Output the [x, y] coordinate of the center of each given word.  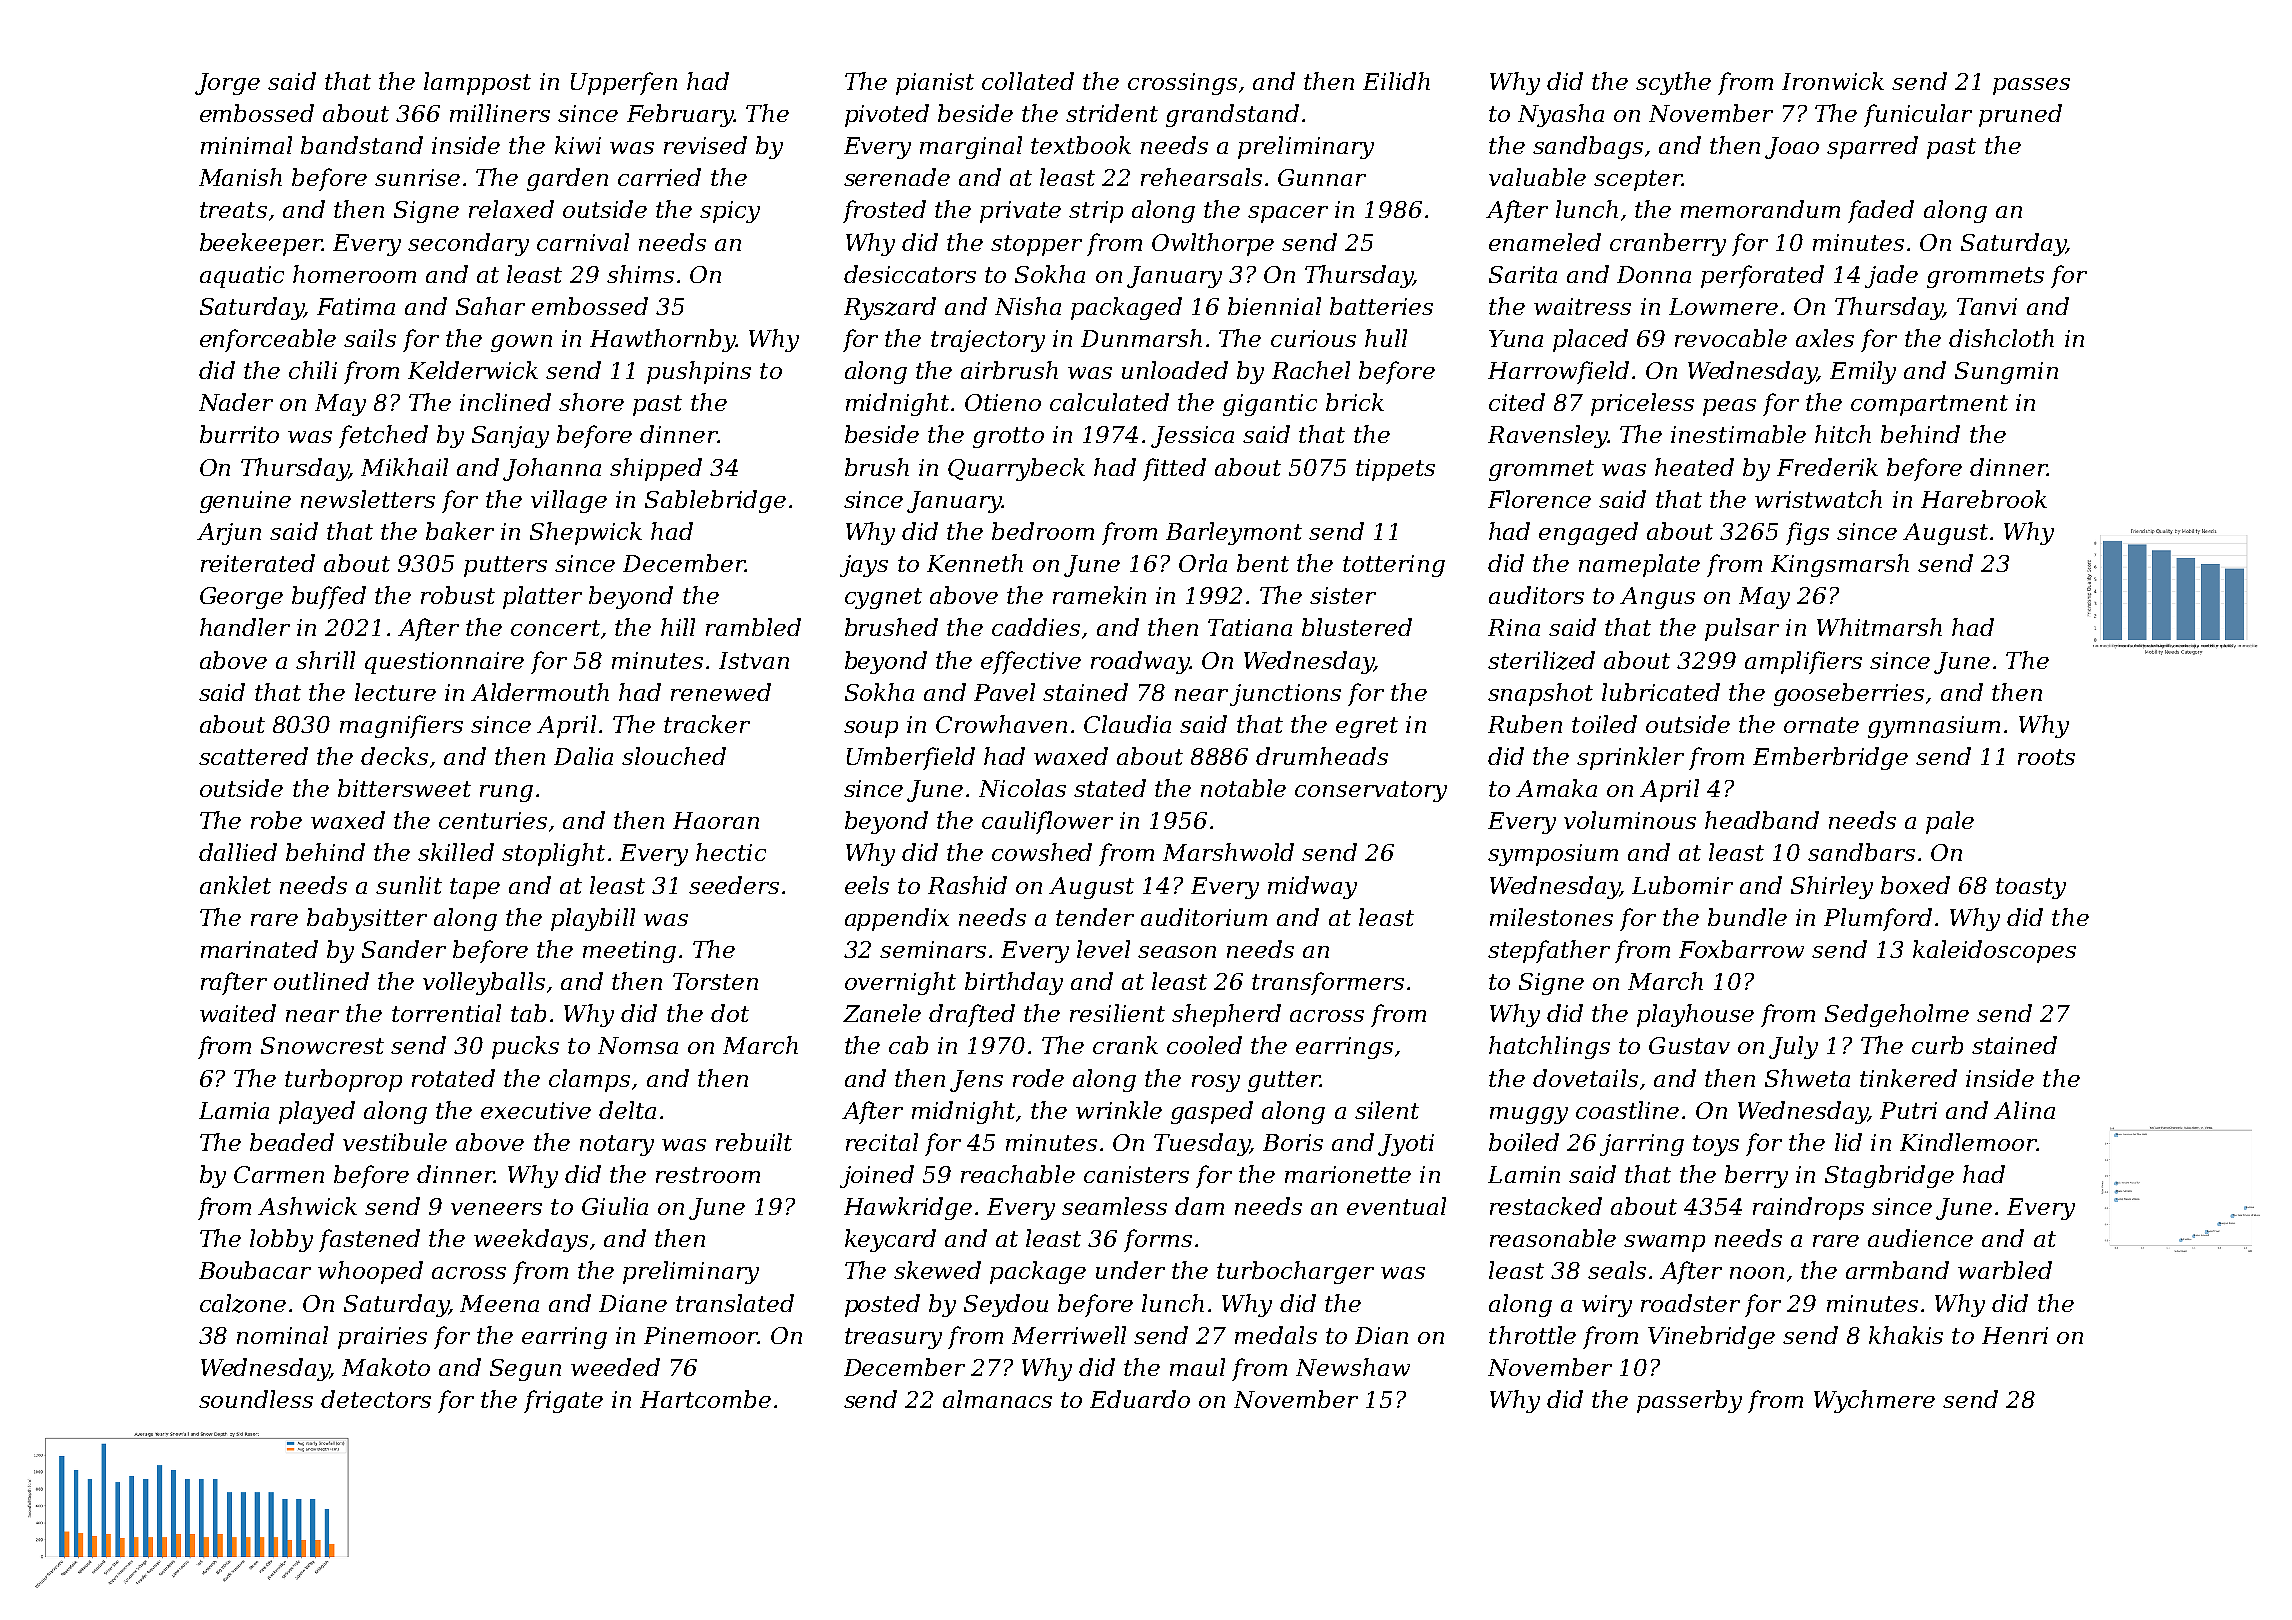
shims [640, 274]
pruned [2020, 115]
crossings [1182, 84]
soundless [256, 1399]
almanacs [997, 1399]
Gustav [1689, 1045]
